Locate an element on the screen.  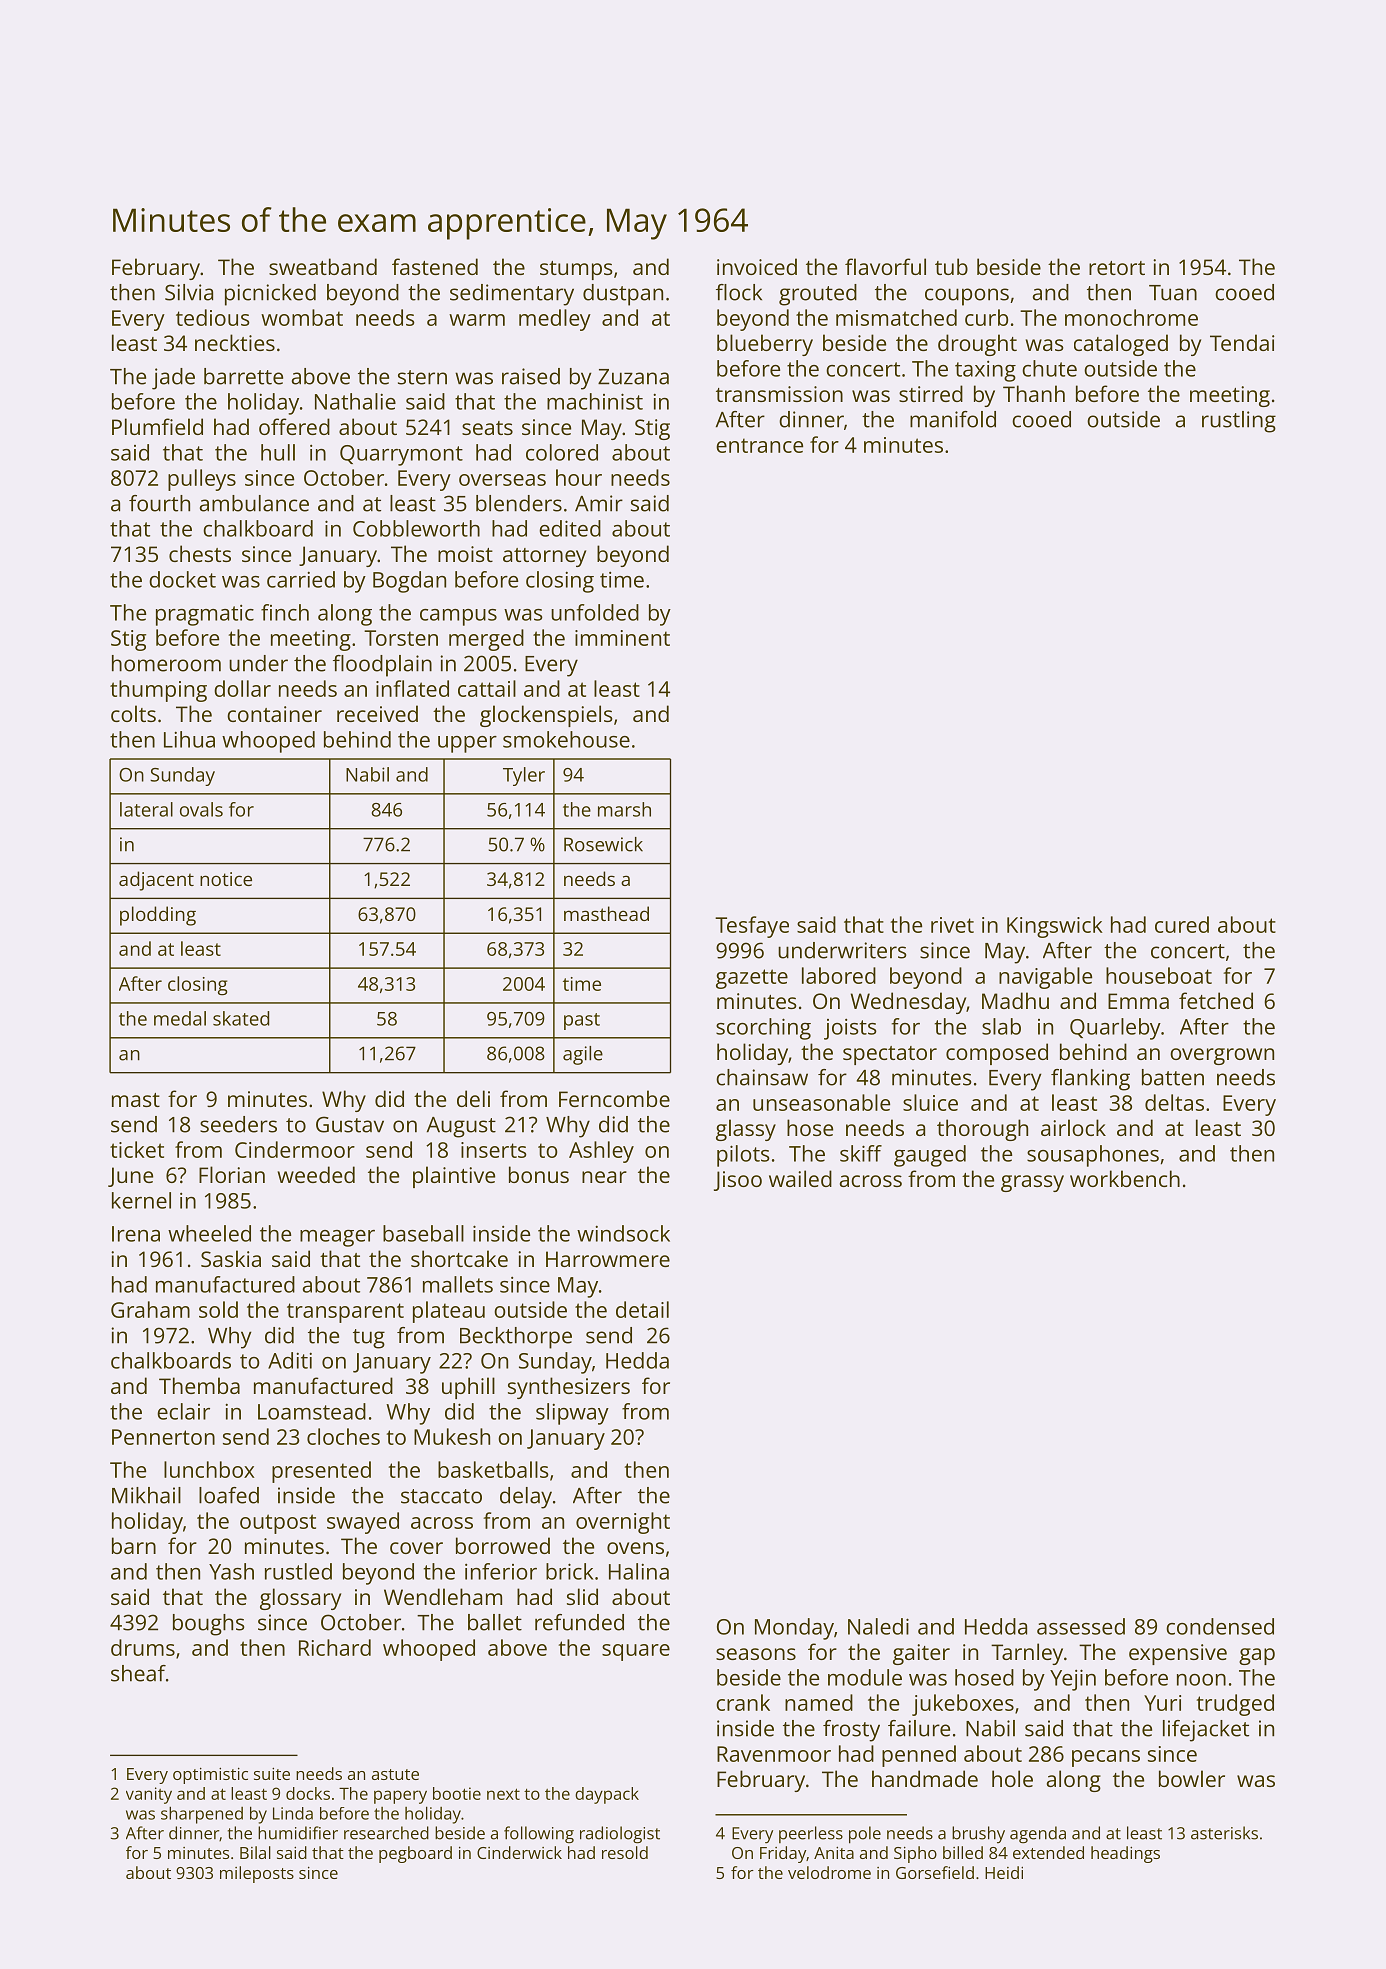
rustling is located at coordinates (1239, 422).
